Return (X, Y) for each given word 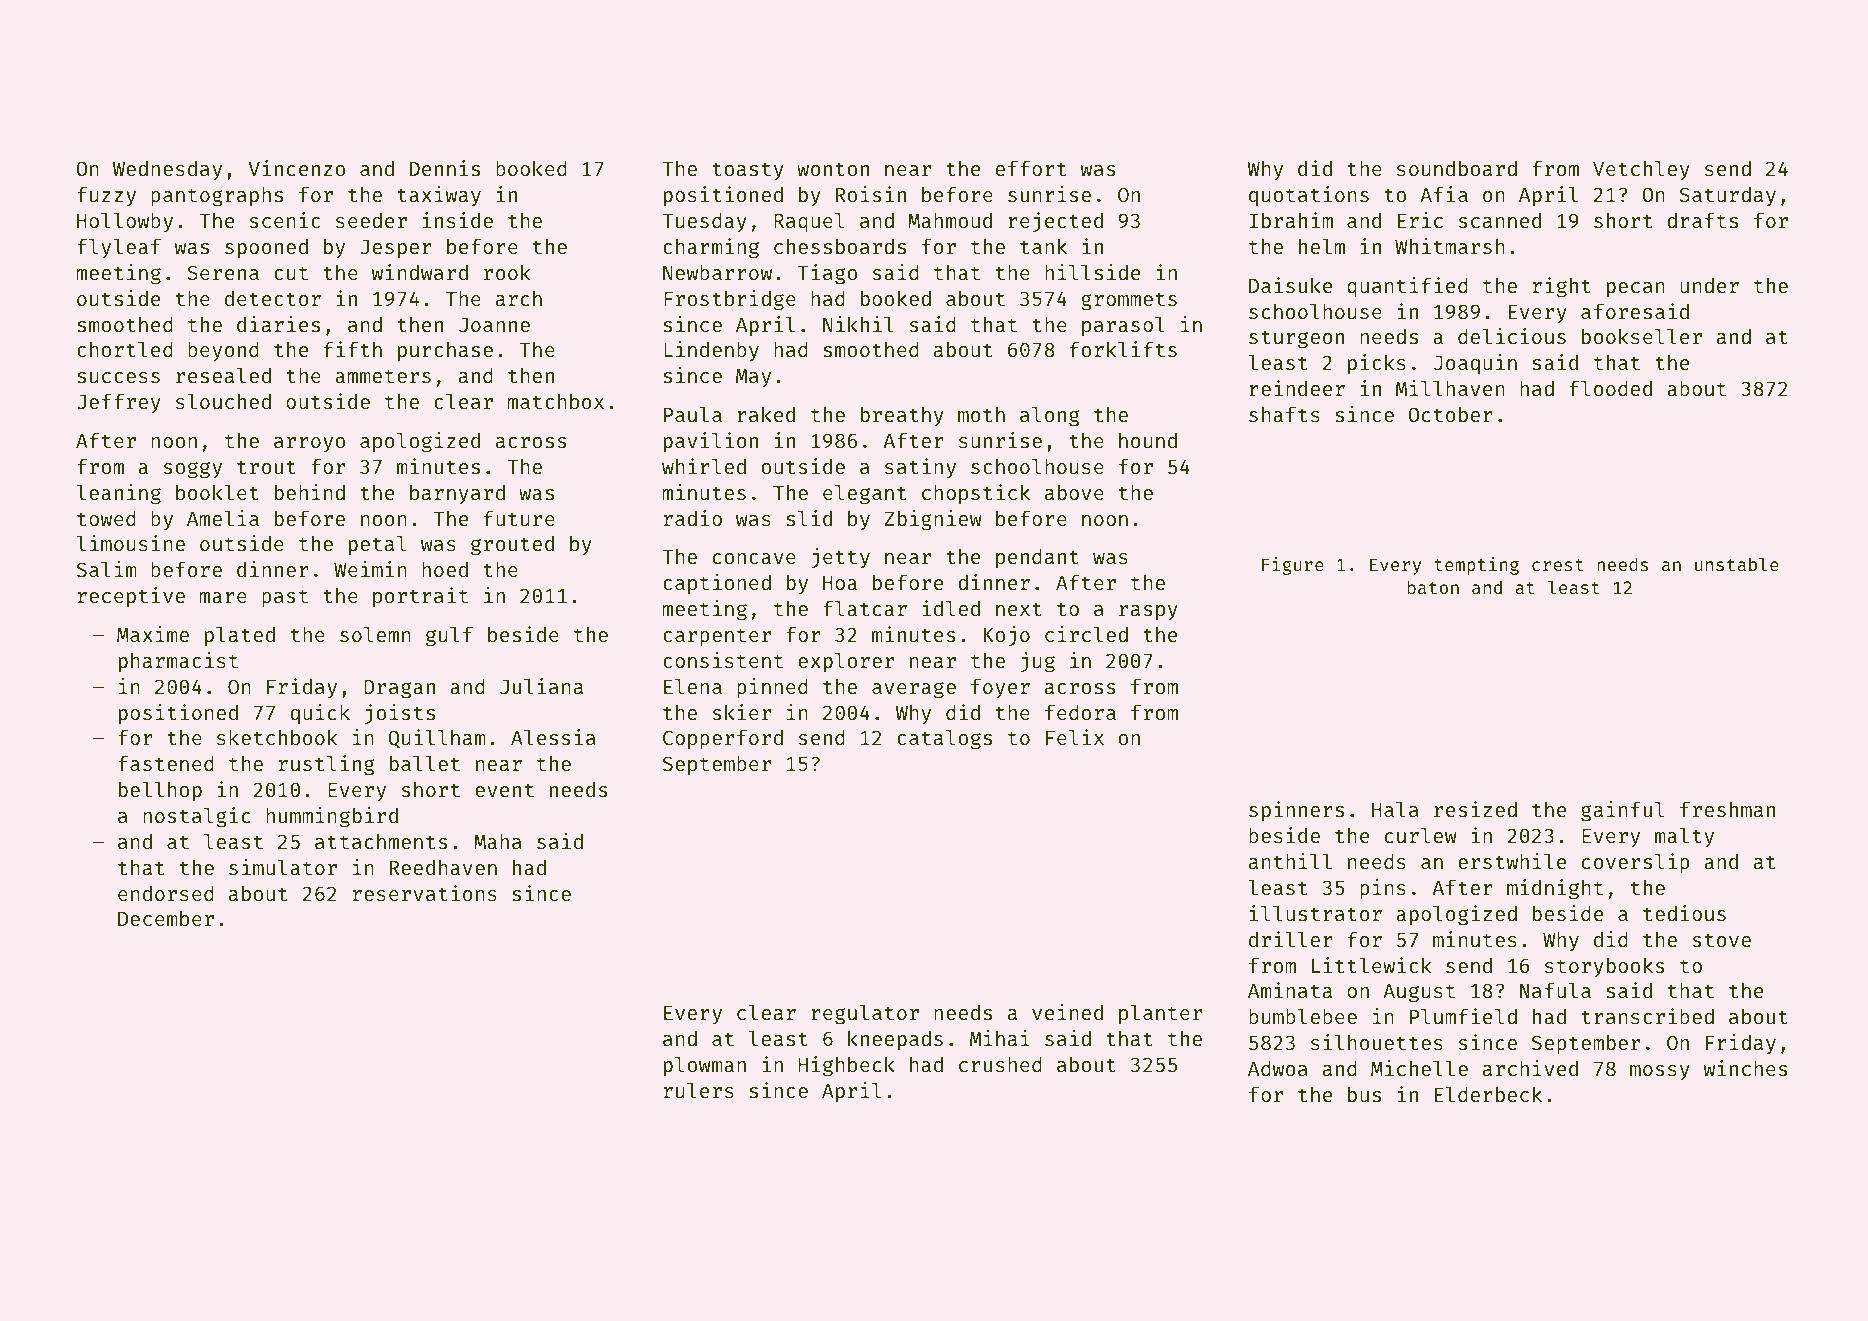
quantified (1407, 287)
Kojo (1007, 636)
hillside (1092, 272)
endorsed (166, 893)
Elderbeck (1488, 1094)
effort (1031, 168)
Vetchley (1641, 170)
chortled (125, 349)
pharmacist (178, 662)
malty (1684, 837)
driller (1291, 939)
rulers (699, 1090)
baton (1433, 587)
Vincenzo (296, 168)
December (166, 918)
